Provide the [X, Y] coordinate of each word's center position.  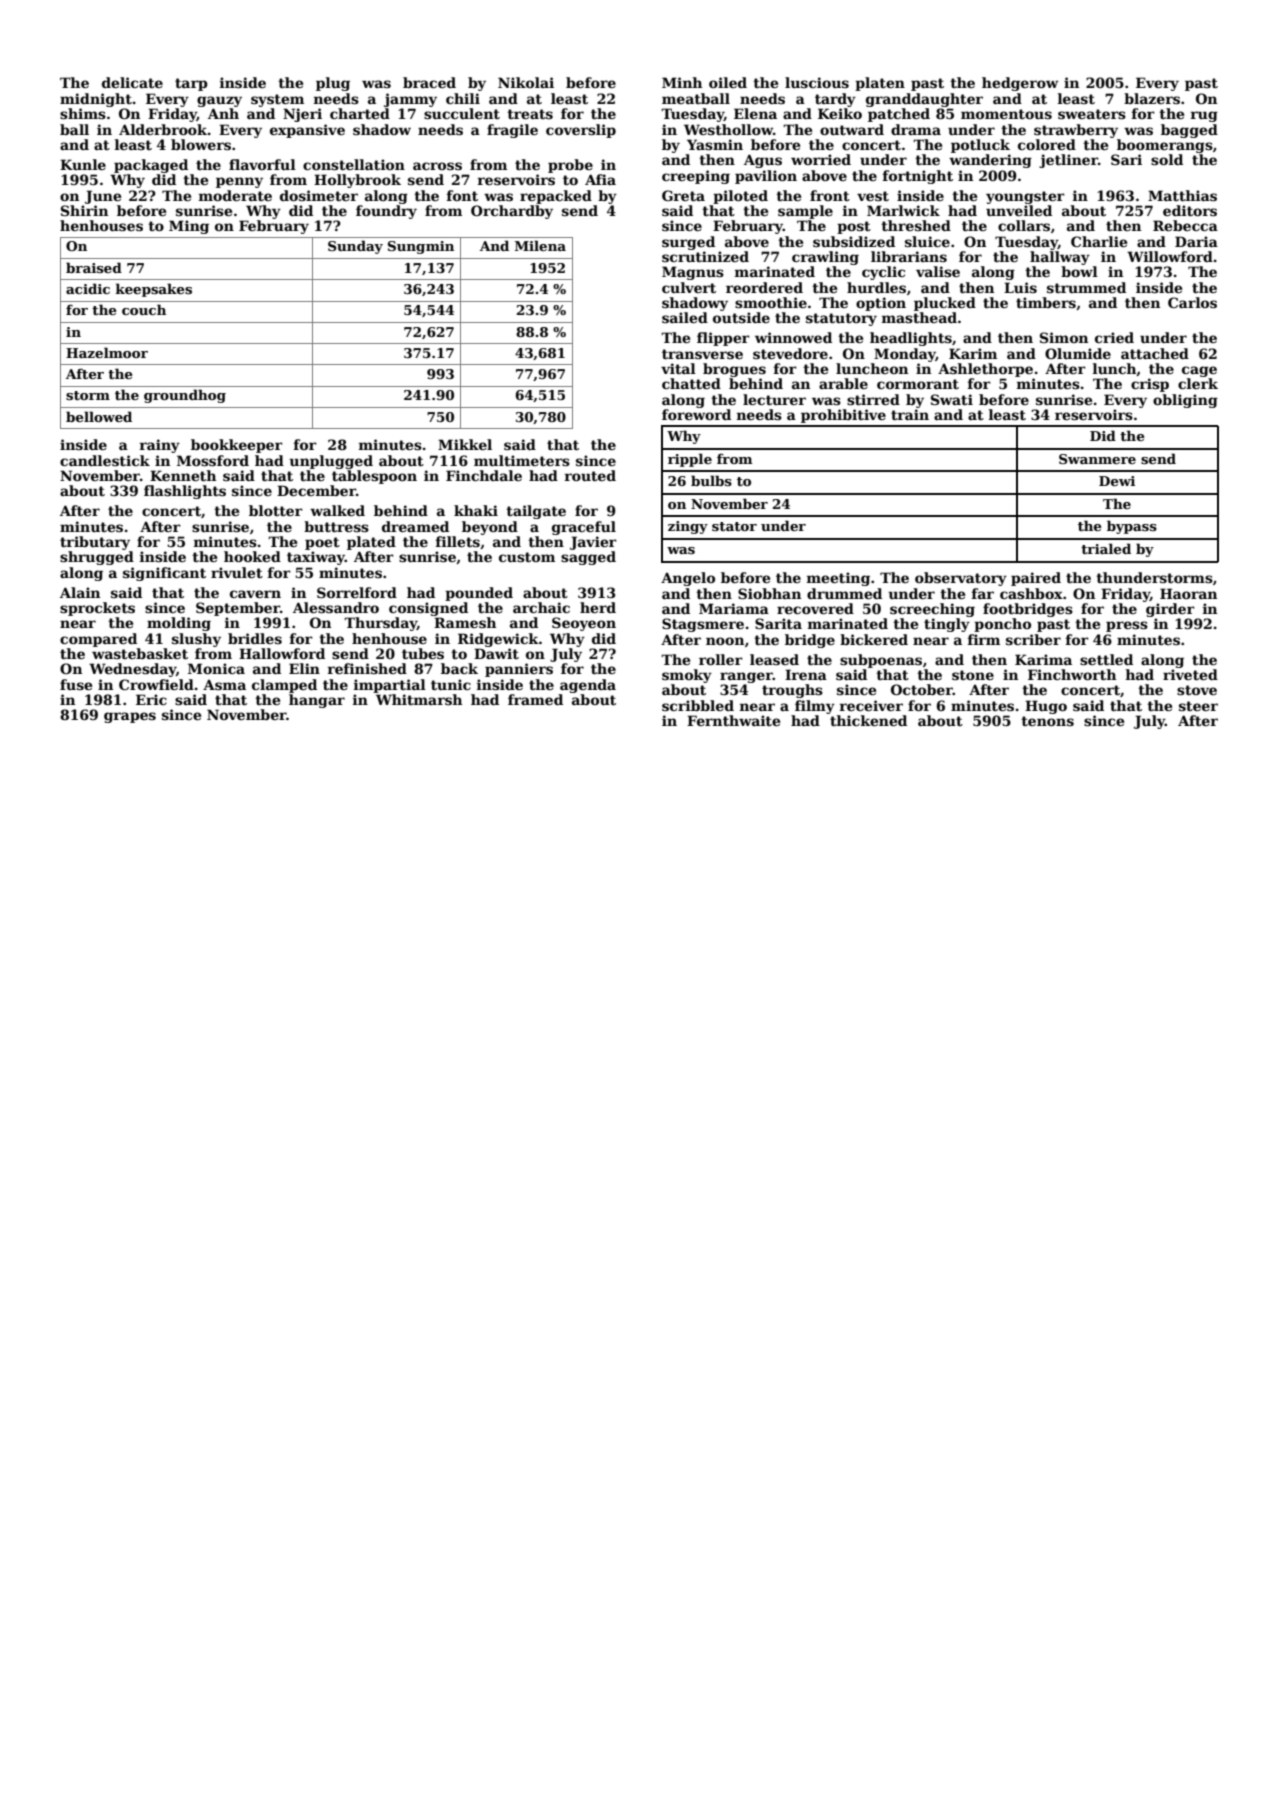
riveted [1190, 674]
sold [1167, 159]
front [830, 195]
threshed [916, 225]
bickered [874, 639]
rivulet [237, 572]
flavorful [262, 164]
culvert [689, 287]
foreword [696, 414]
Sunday [355, 247]
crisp [1150, 385]
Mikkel [465, 444]
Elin [304, 668]
